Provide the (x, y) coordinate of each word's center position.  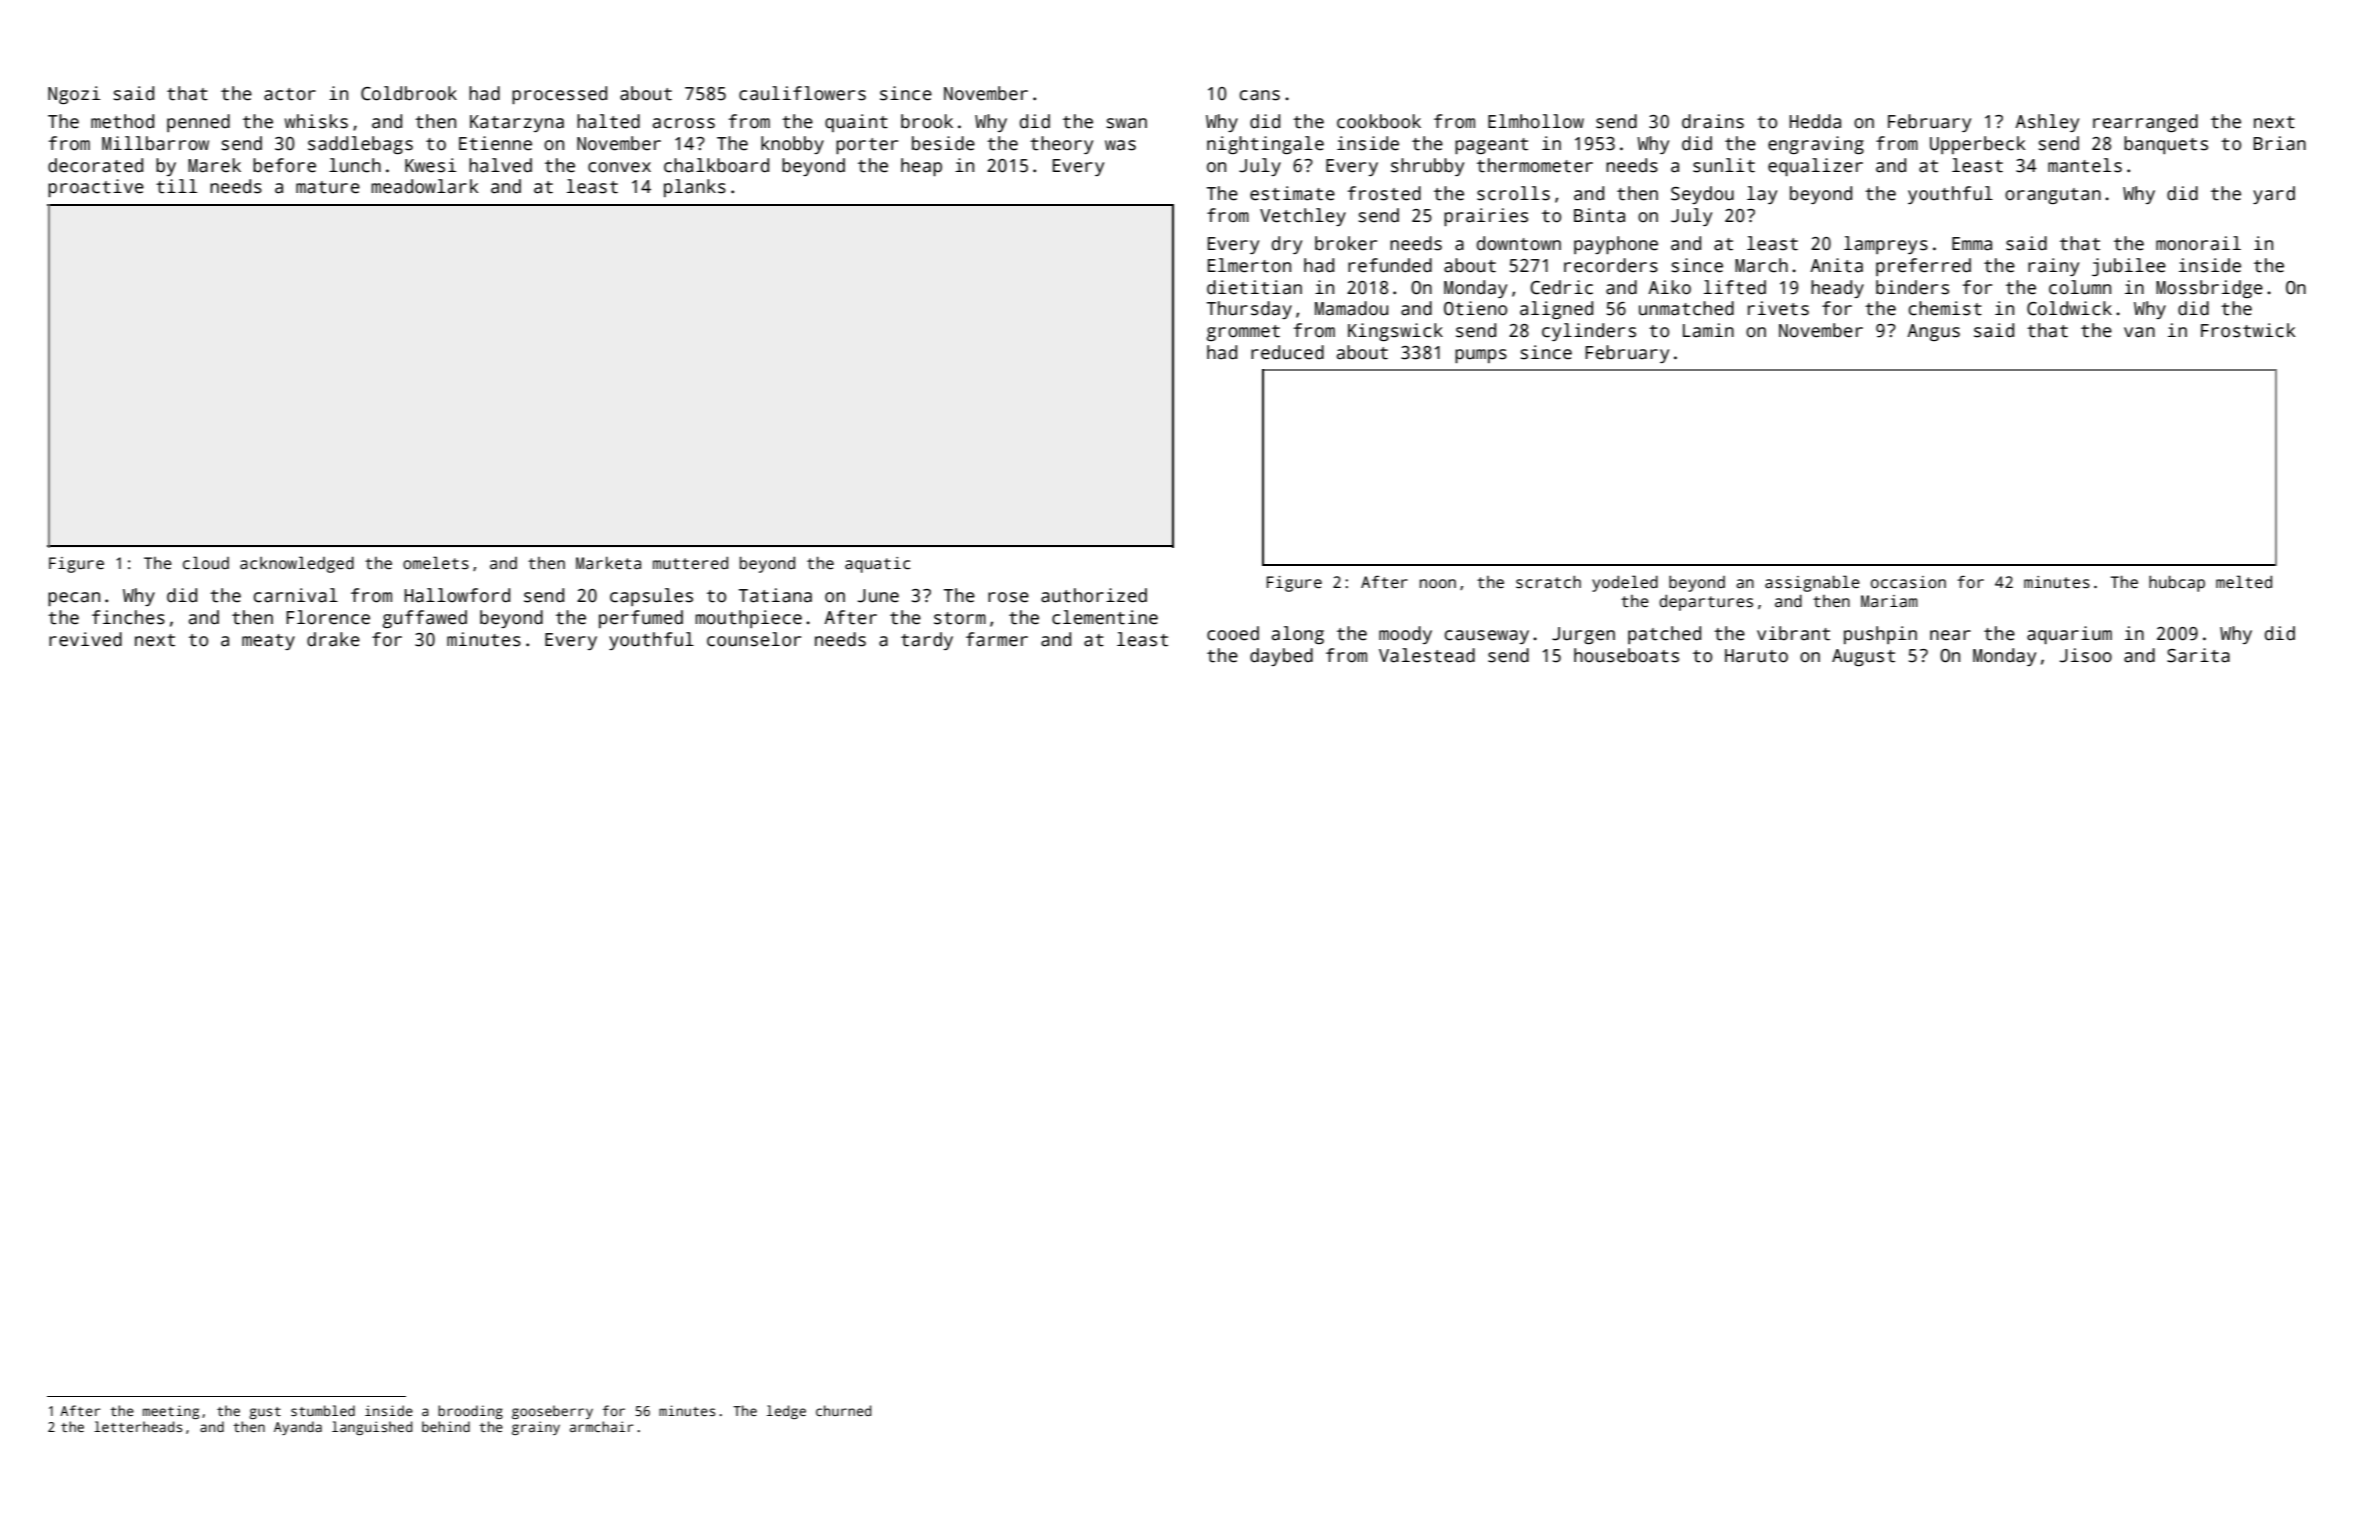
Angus (1933, 332)
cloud (206, 563)
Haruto (1756, 656)
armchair (602, 1426)
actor (290, 94)
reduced (1287, 352)
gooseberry (552, 1412)
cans (1260, 95)
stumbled (323, 1410)
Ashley (2047, 123)
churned (843, 1410)
